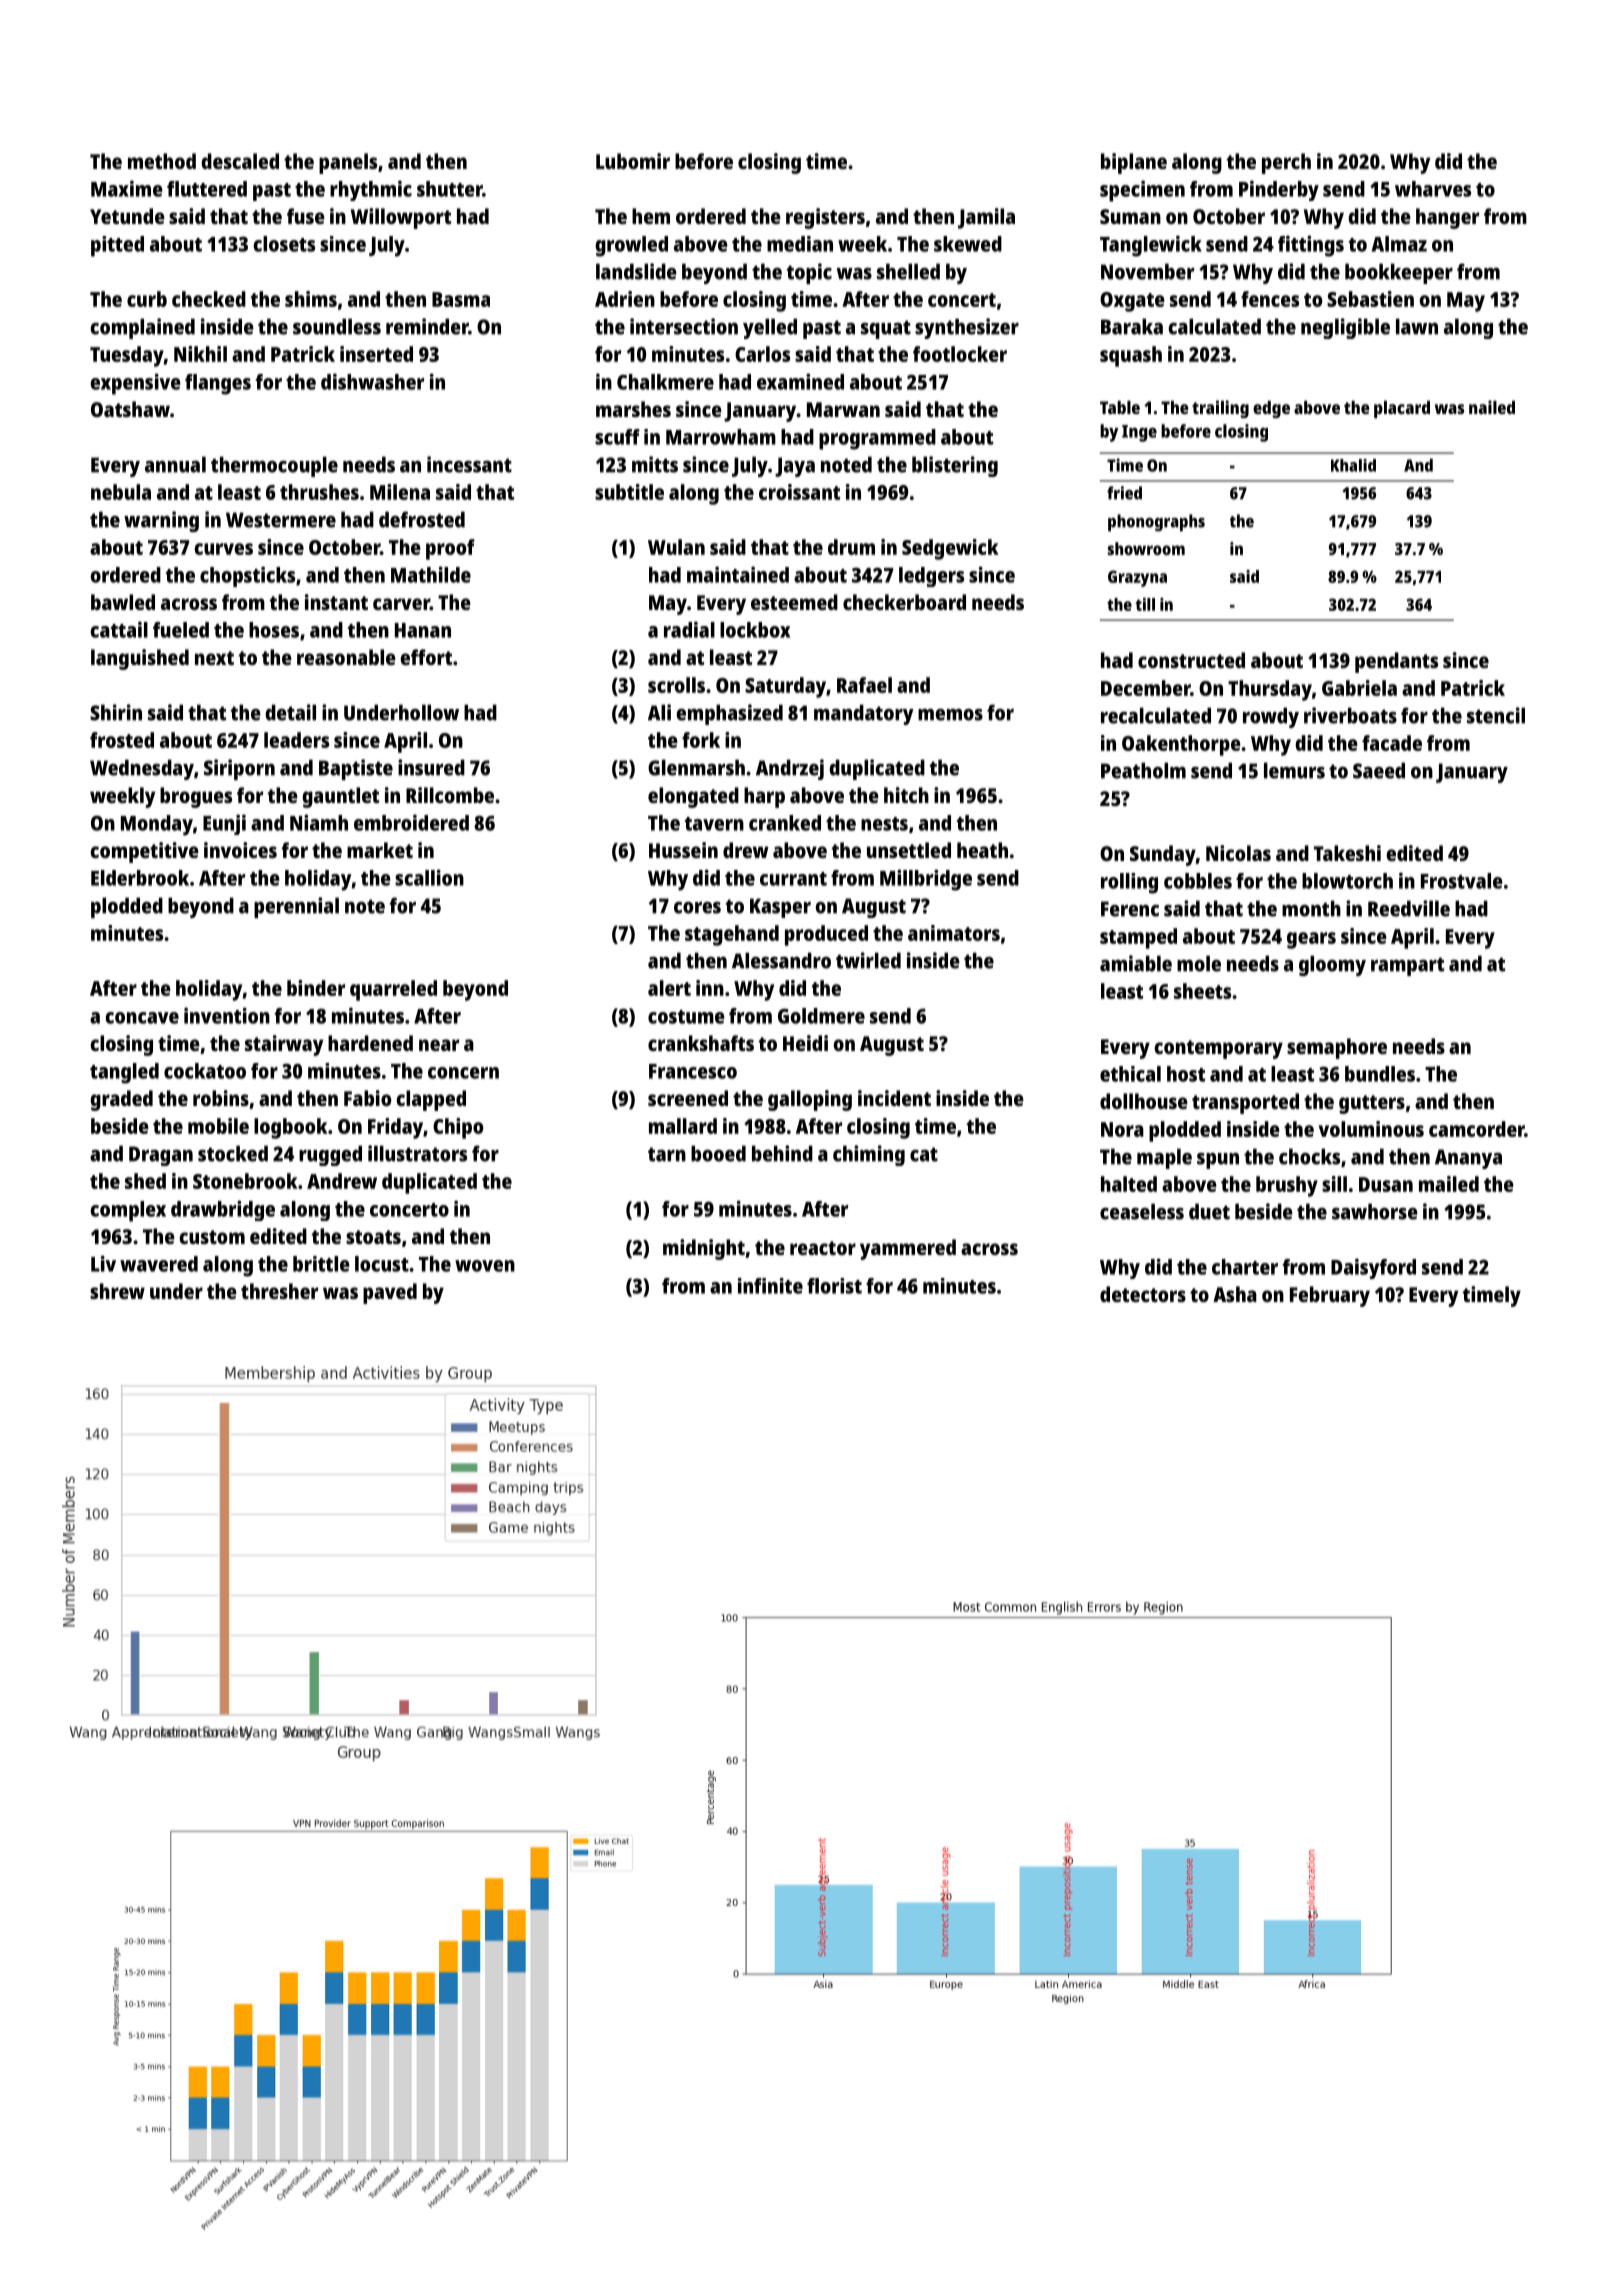  I want to click on bawled, so click(123, 602).
